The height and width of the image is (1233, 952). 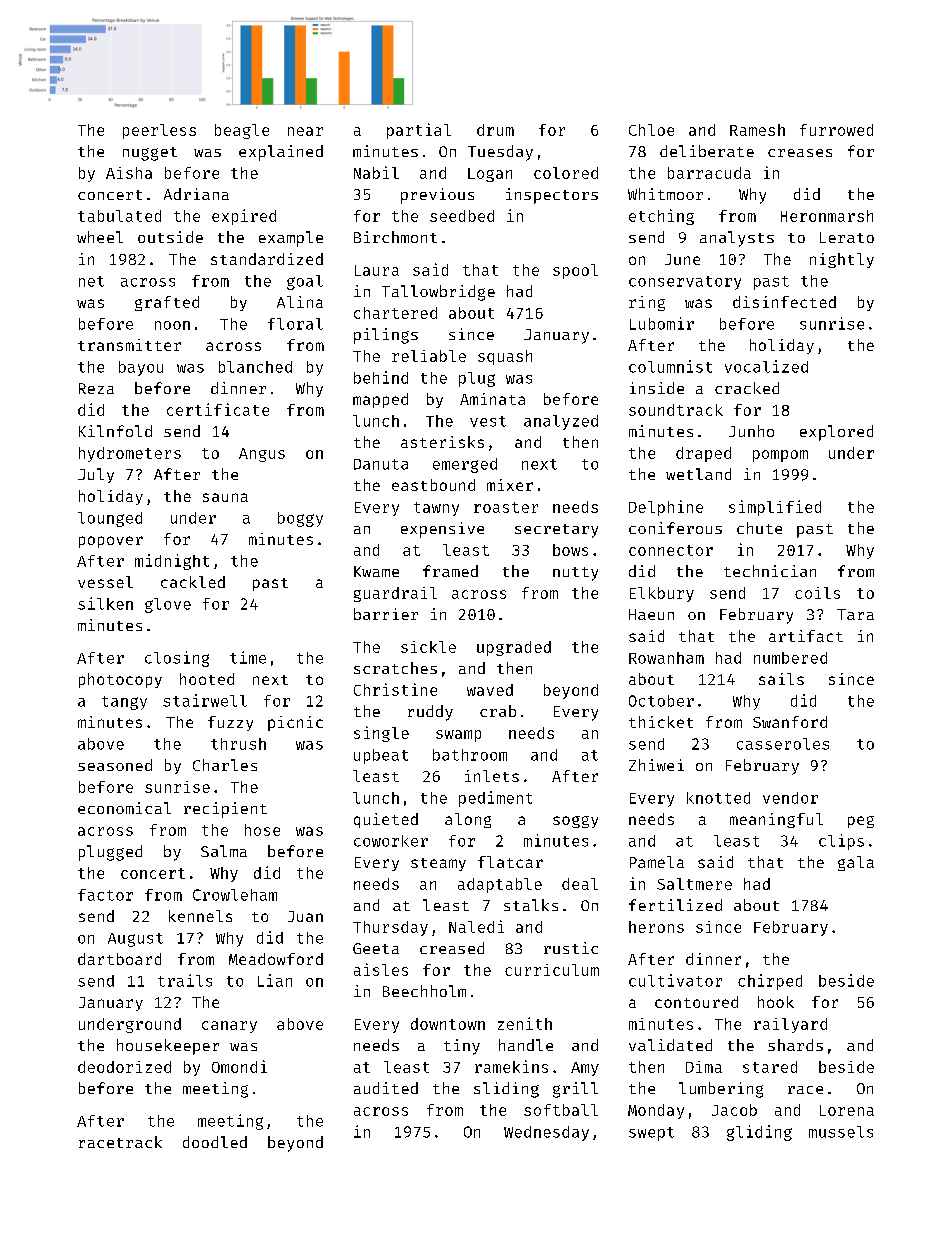 I want to click on secretary, so click(x=556, y=531).
